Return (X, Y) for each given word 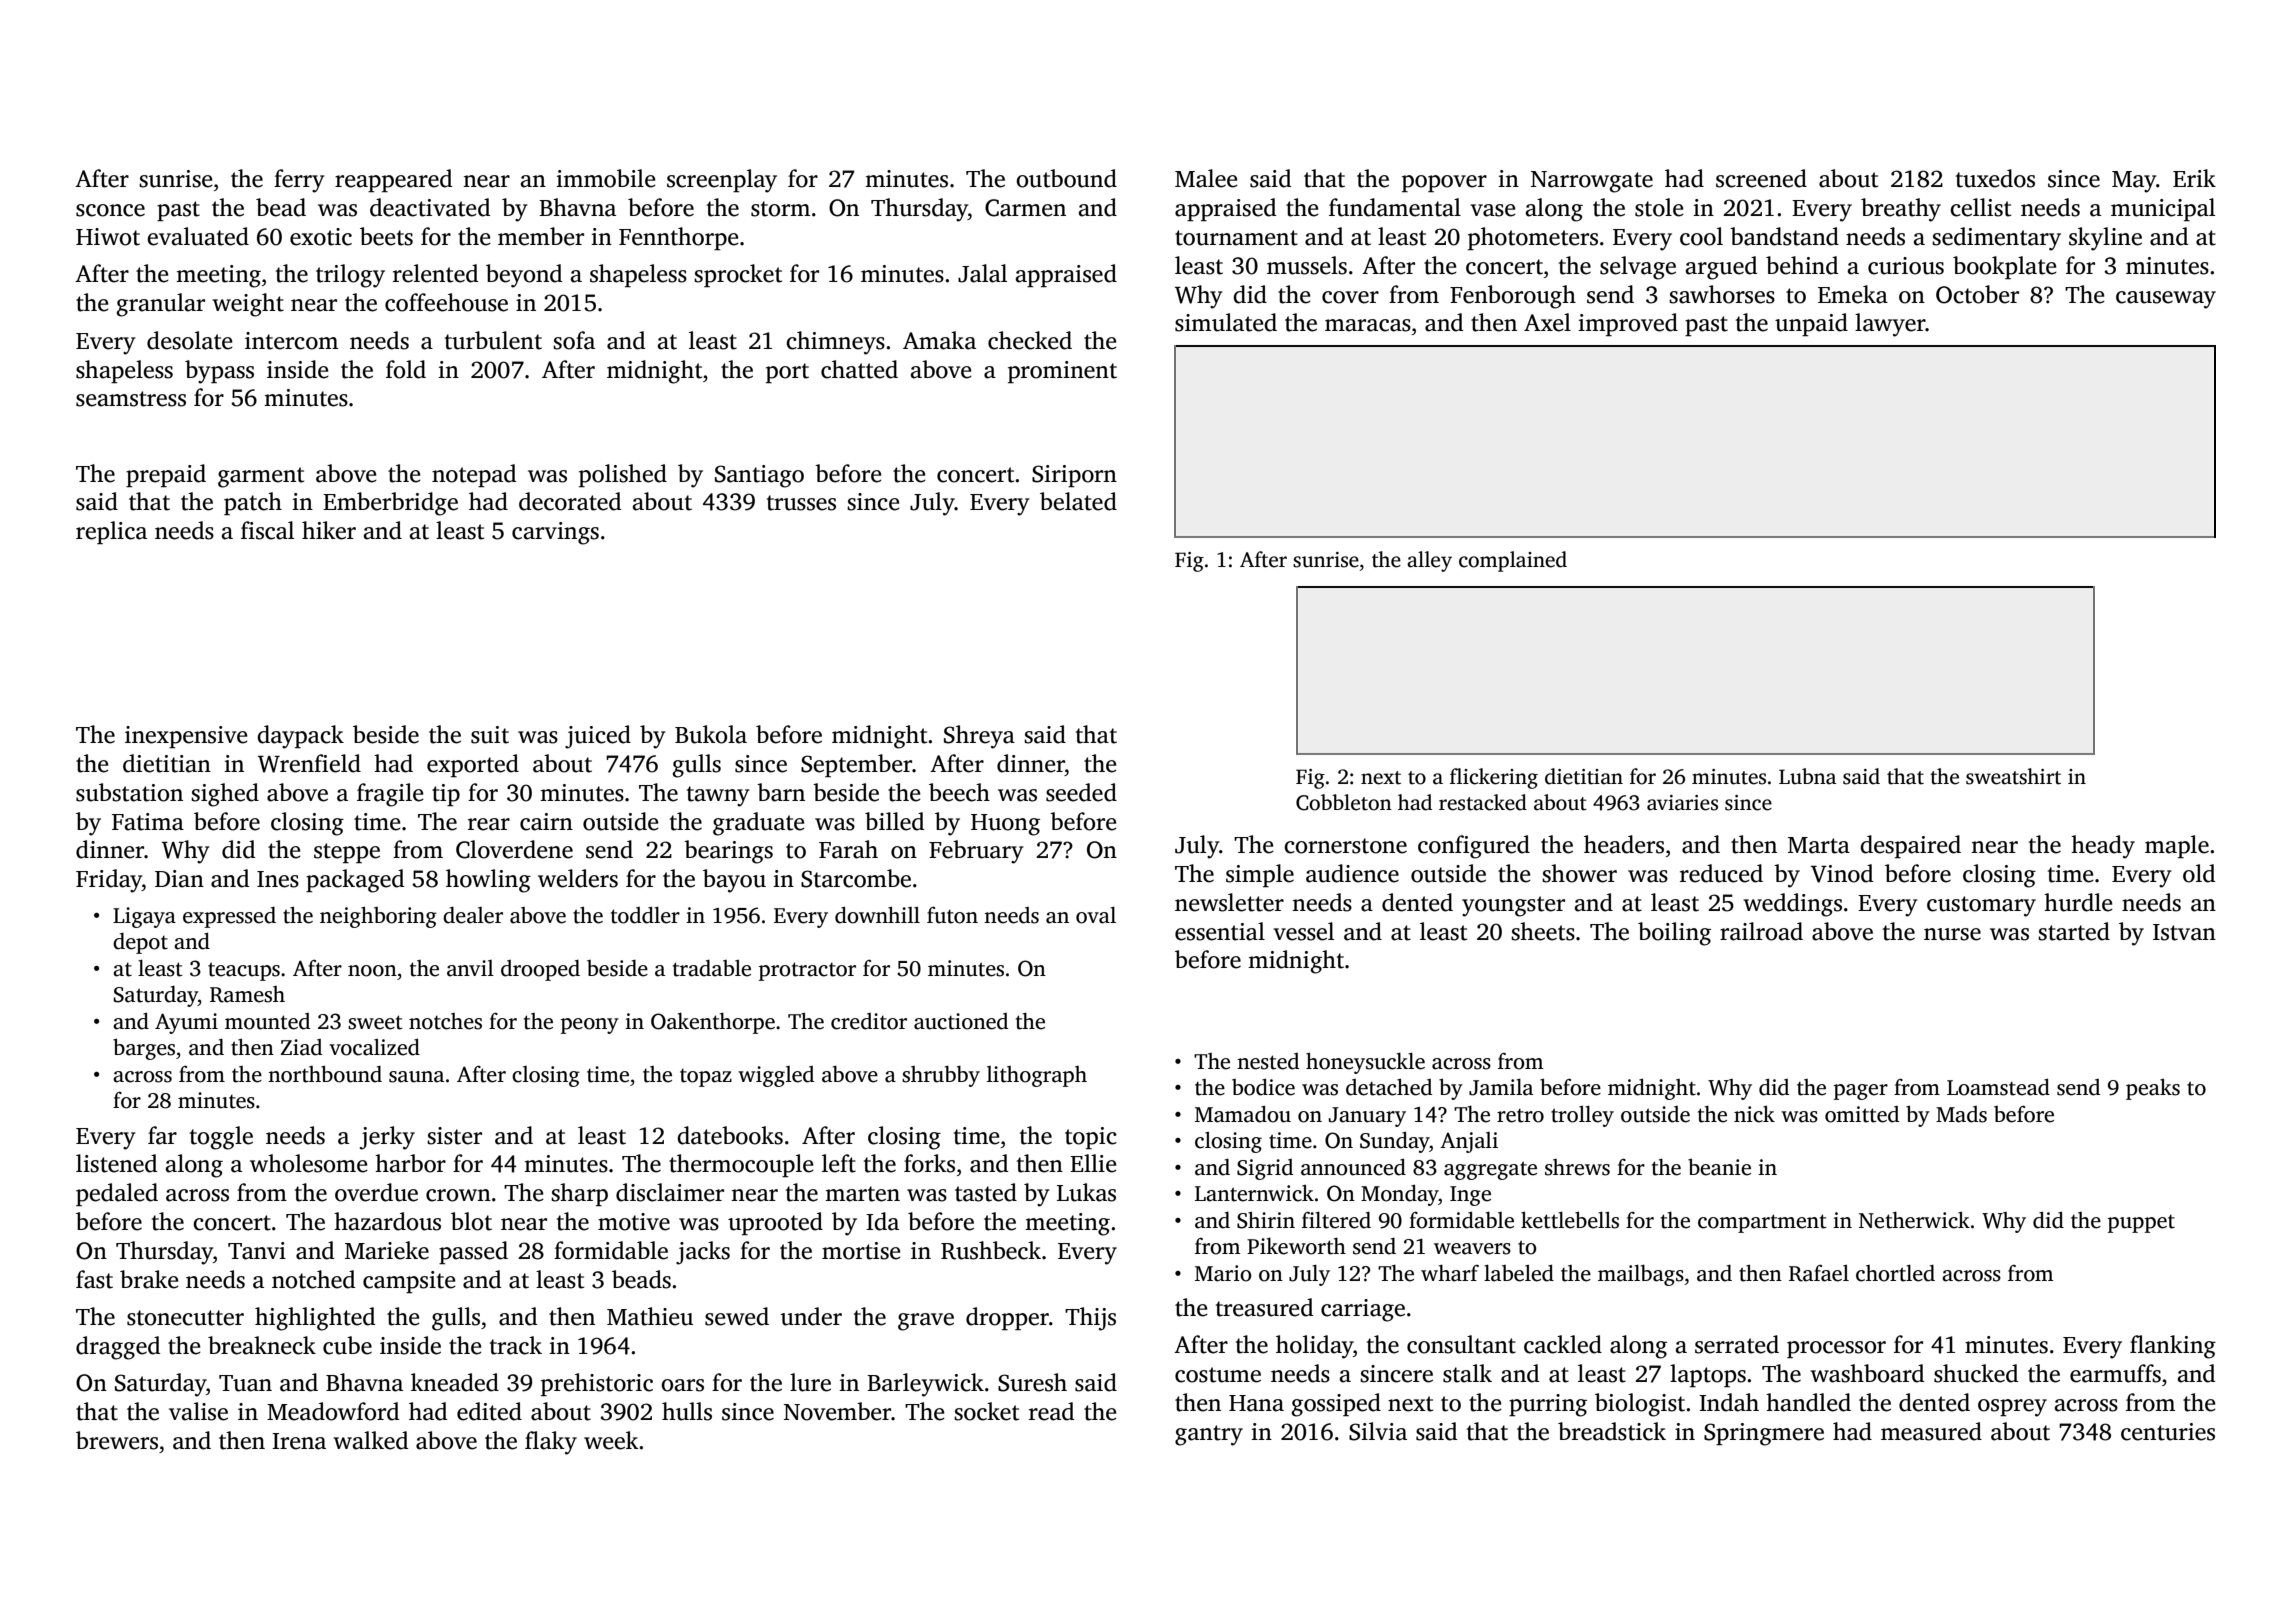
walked (370, 1440)
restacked (1483, 802)
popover (1444, 183)
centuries (2168, 1432)
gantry (1209, 1435)
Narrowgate (1592, 182)
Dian (179, 879)
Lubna (1807, 776)
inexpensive (186, 737)
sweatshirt (2013, 776)
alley (1429, 561)
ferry (299, 181)
